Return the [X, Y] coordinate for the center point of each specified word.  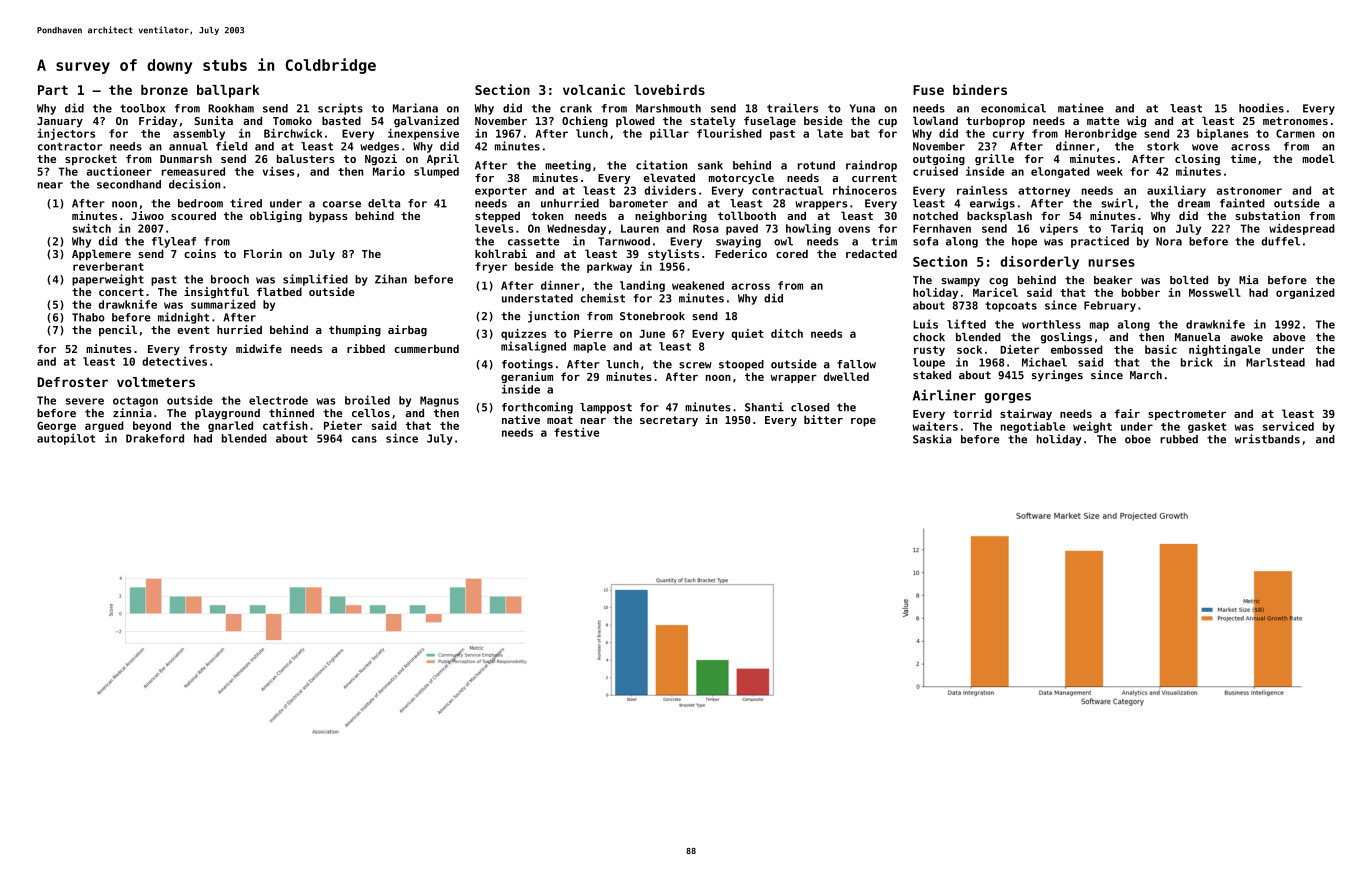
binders [980, 89]
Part [53, 90]
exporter [501, 192]
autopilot [66, 439]
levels [494, 228]
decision [194, 184]
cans [364, 439]
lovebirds [669, 89]
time [1243, 158]
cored [792, 253]
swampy [960, 282]
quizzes [523, 334]
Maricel [995, 292]
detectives [174, 361]
